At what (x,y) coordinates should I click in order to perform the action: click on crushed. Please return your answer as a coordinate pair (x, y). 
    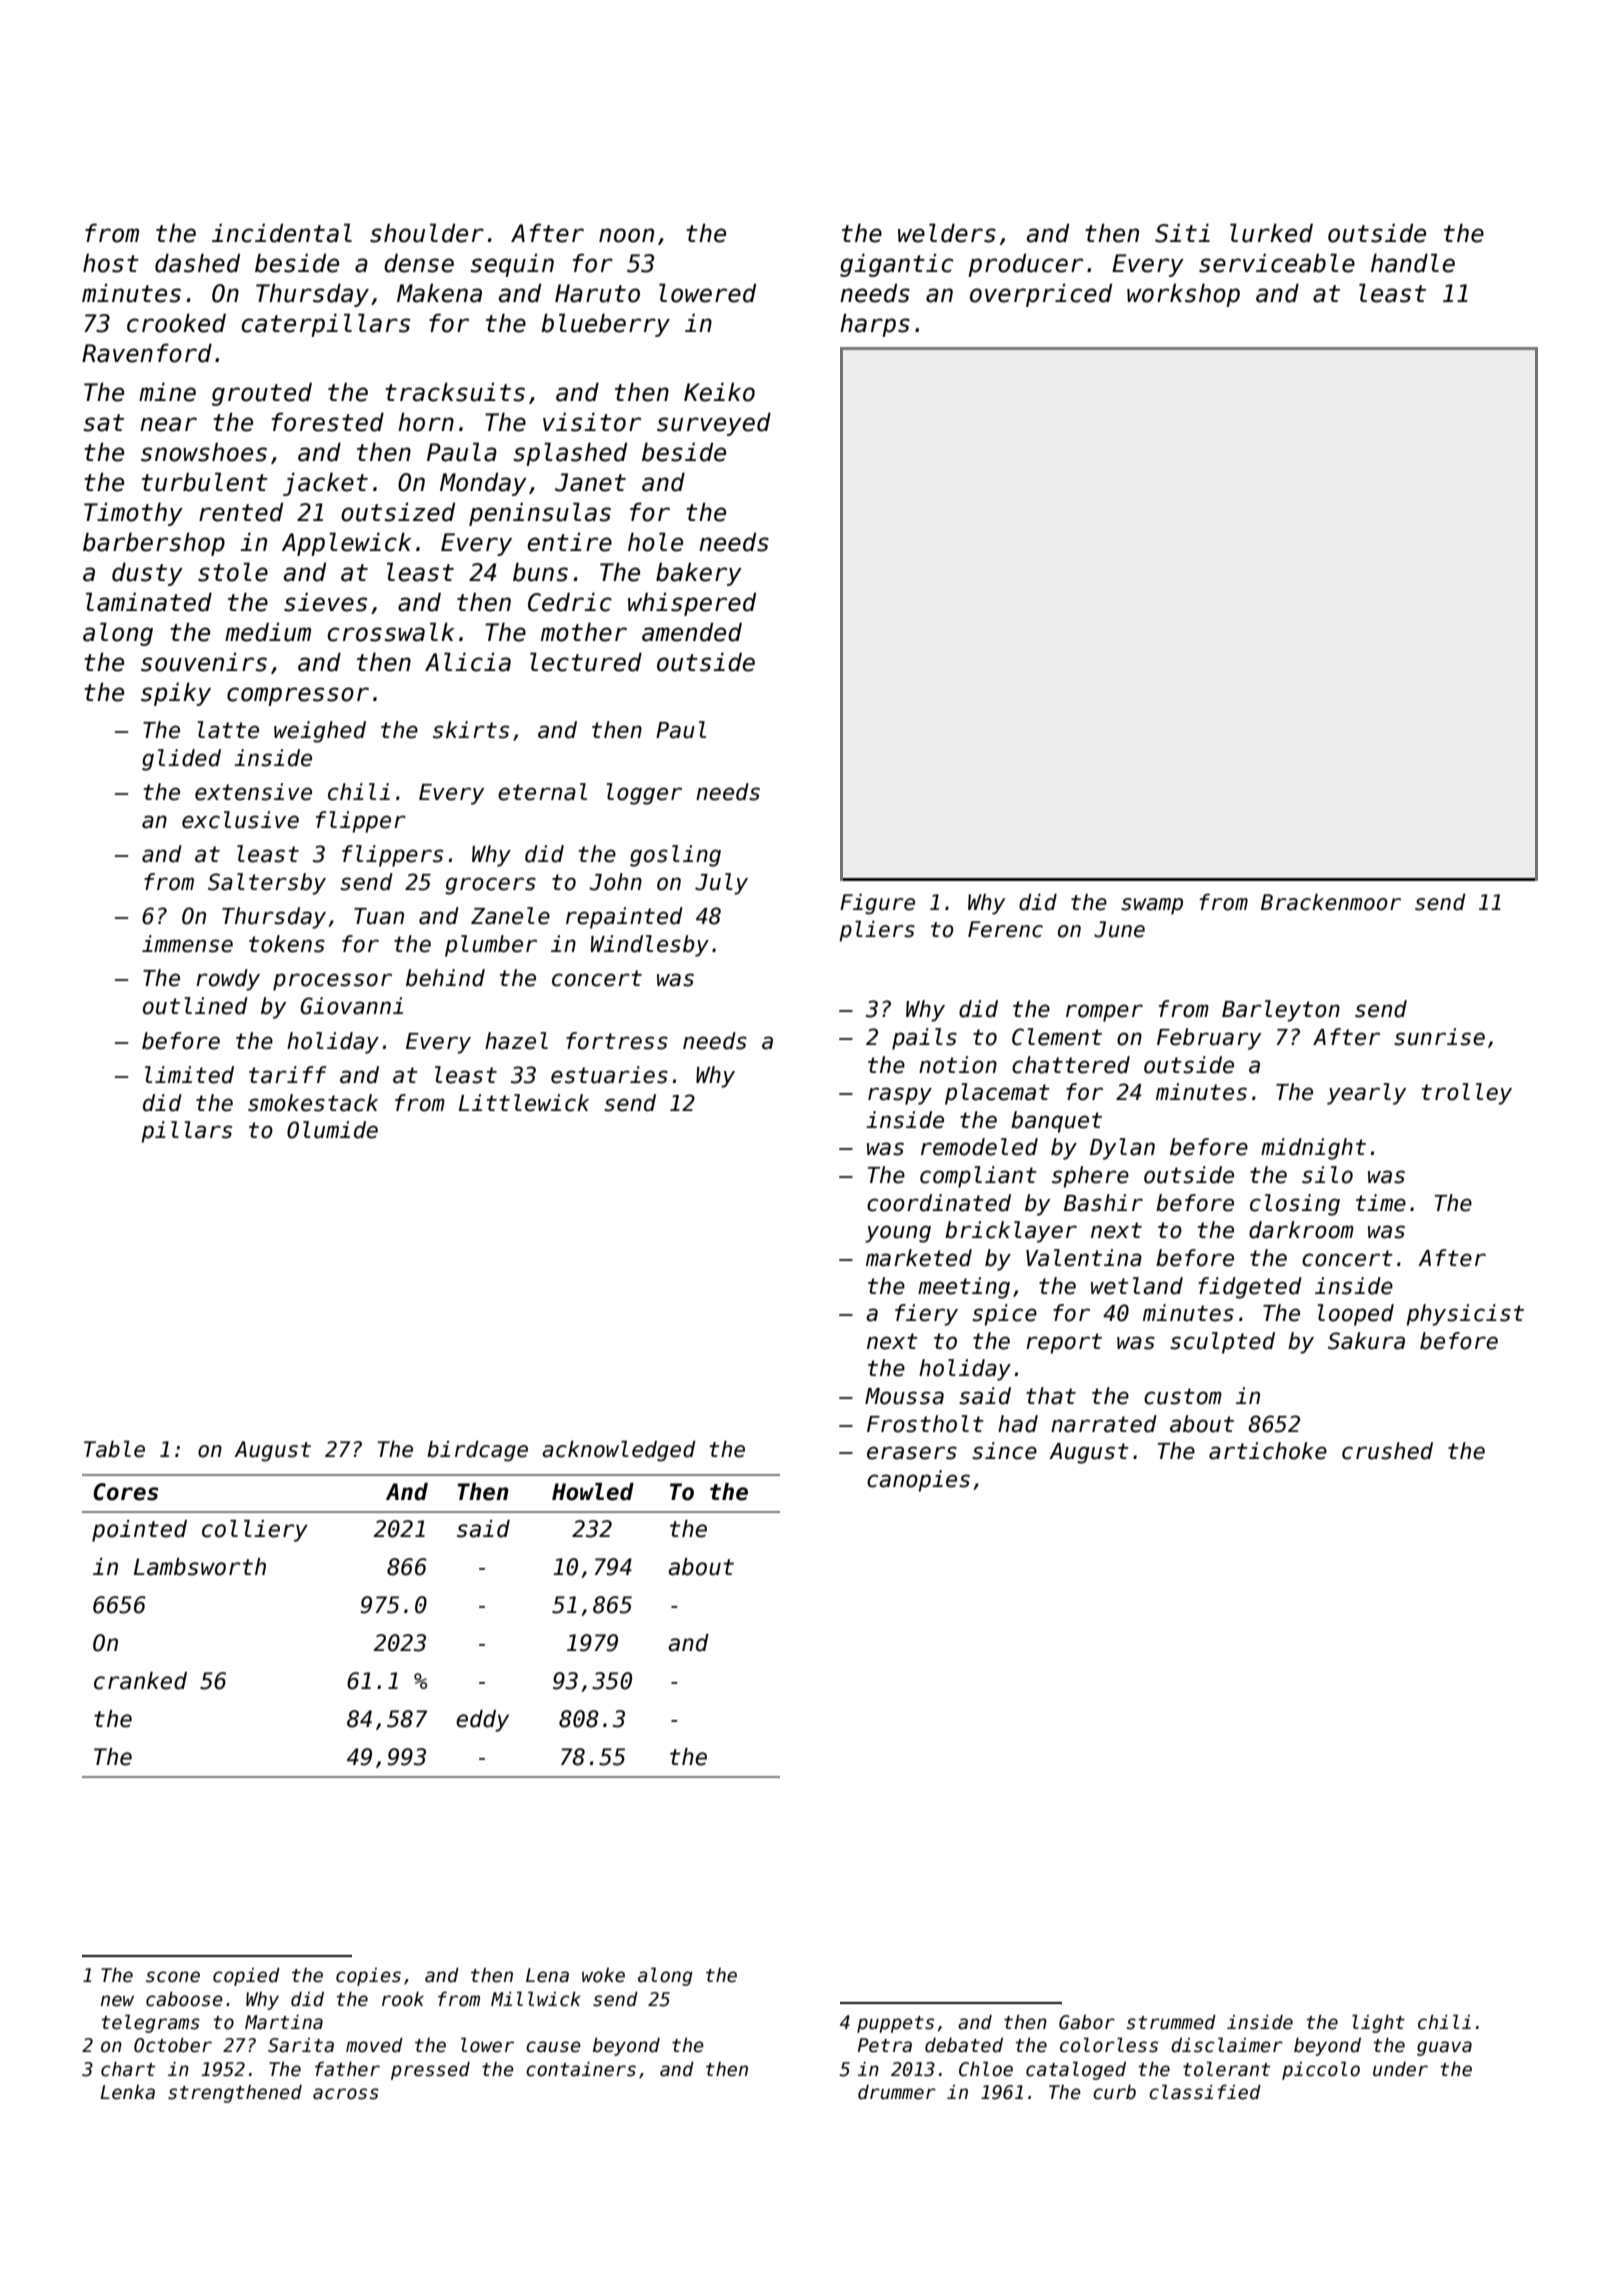
    Looking at the image, I should click on (1387, 1451).
